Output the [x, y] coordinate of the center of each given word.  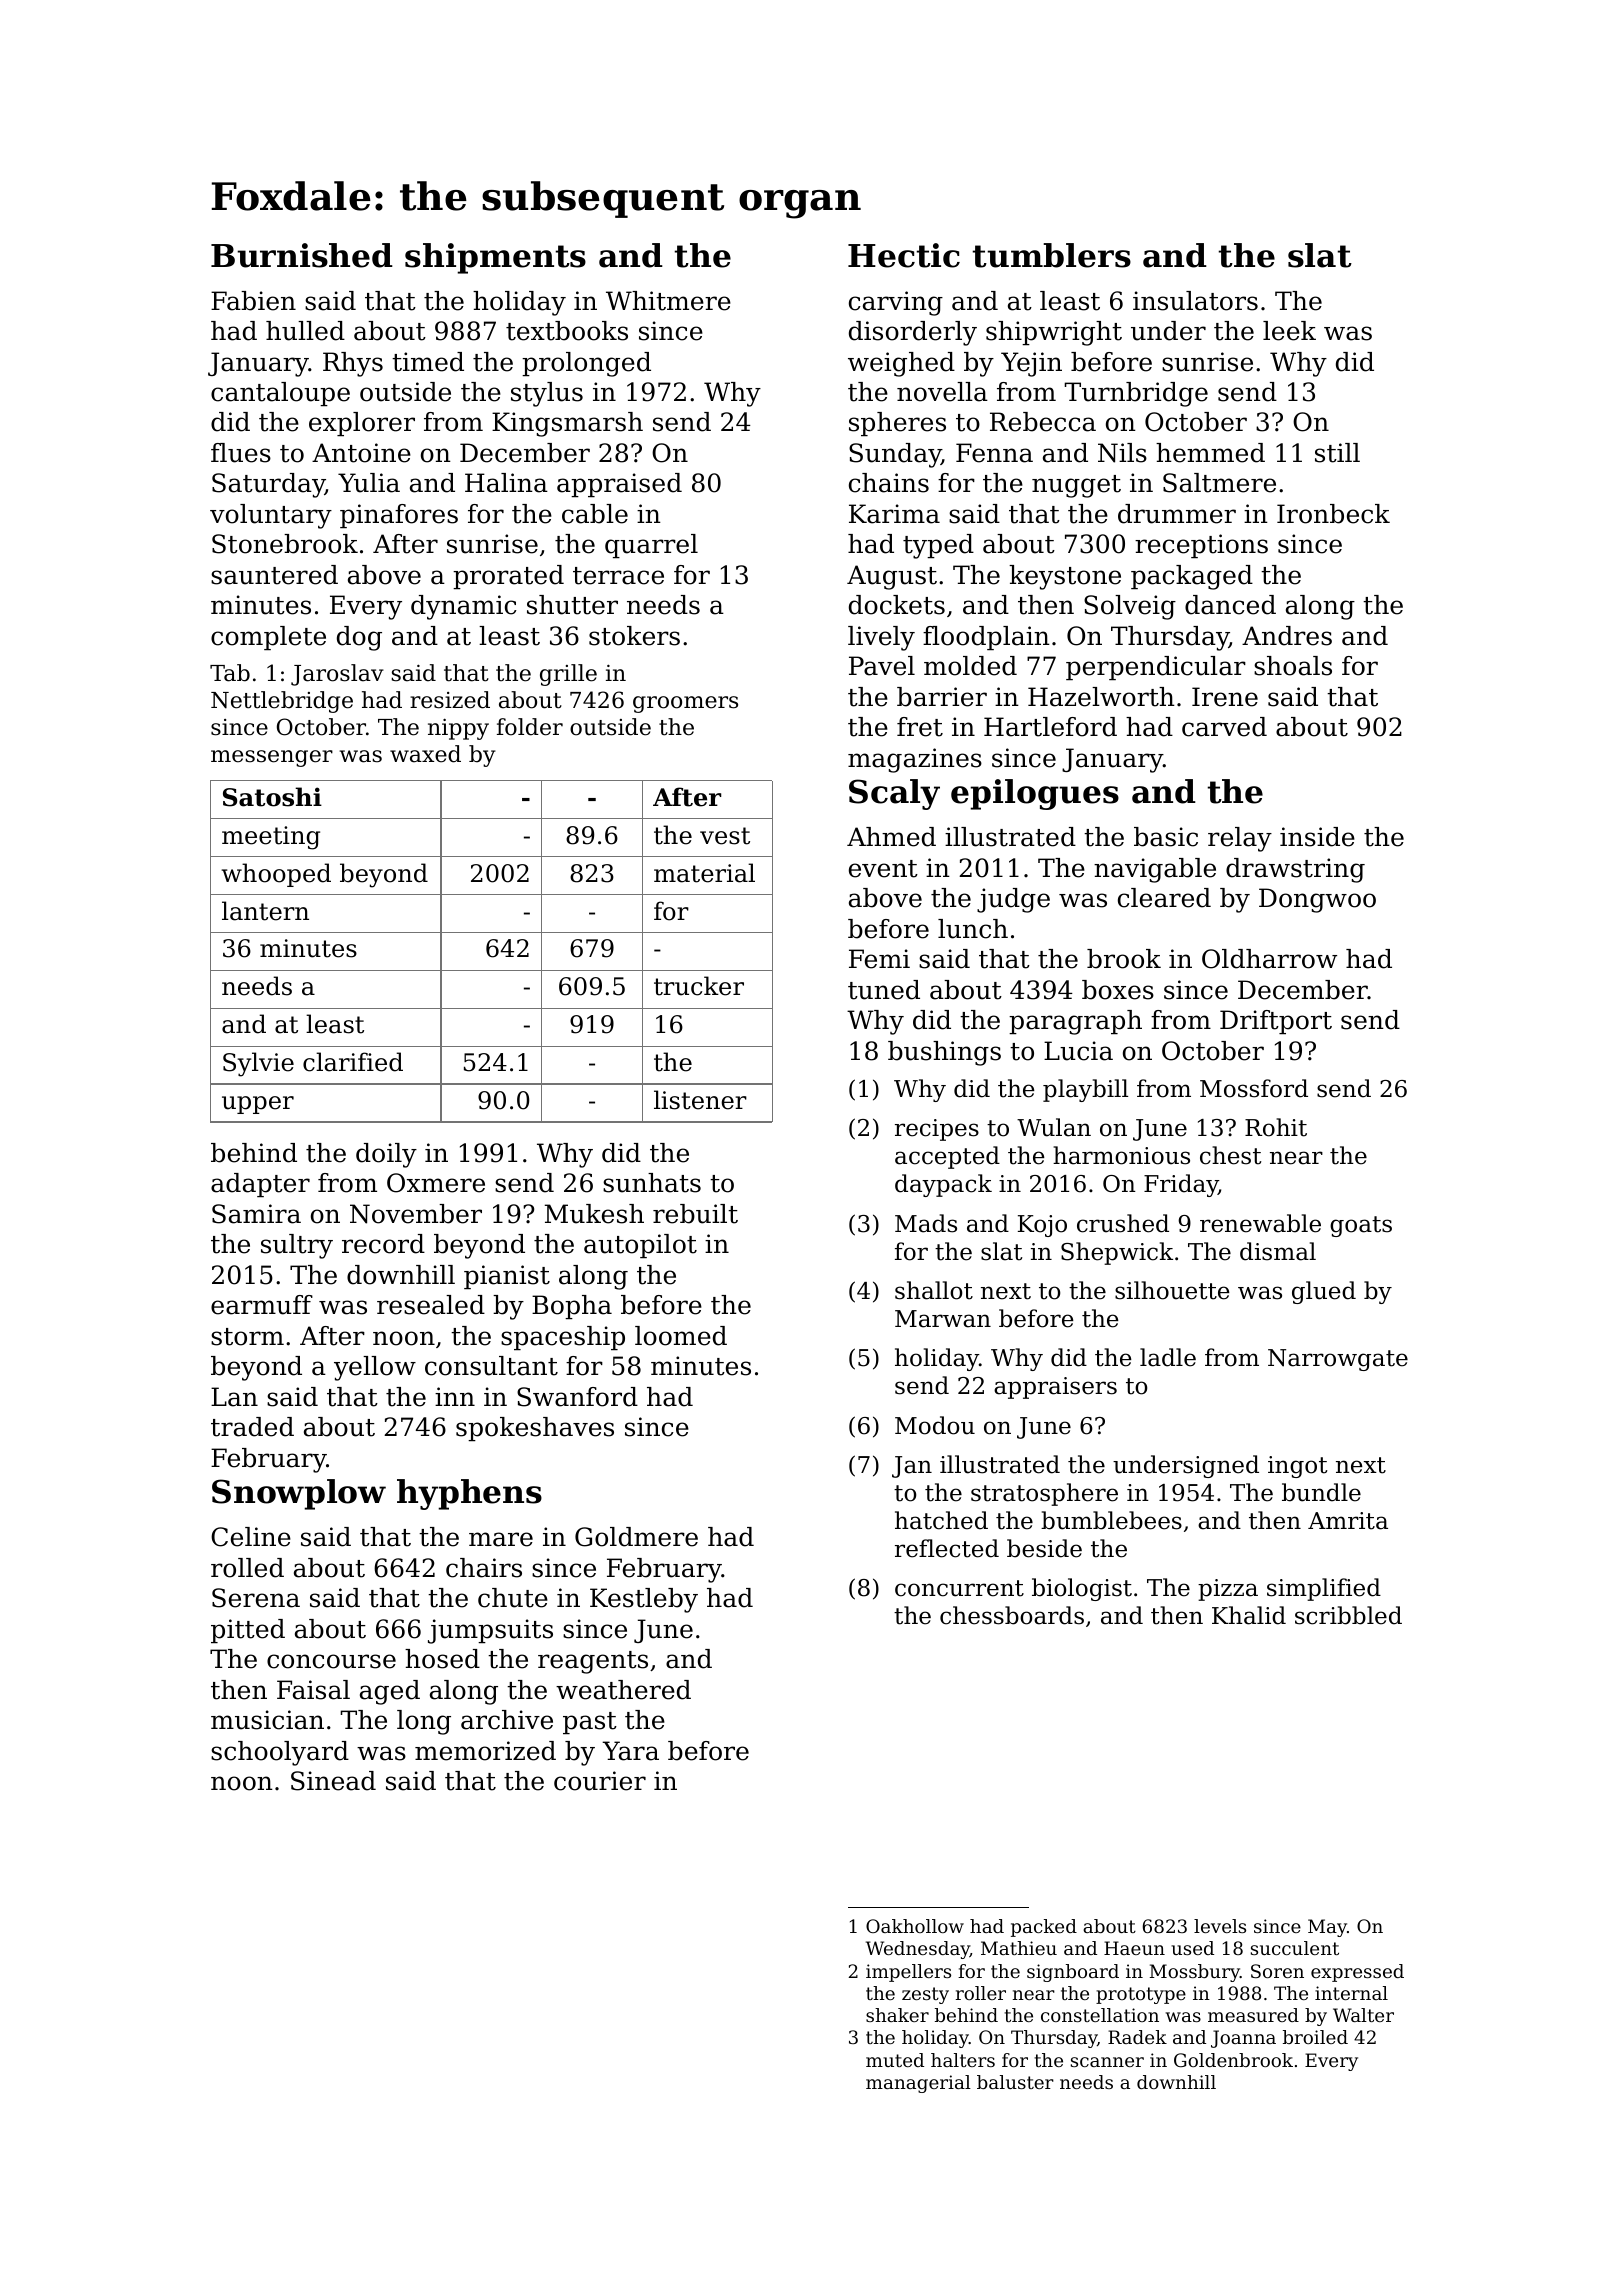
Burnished [302, 255]
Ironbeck [1333, 514]
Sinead [333, 1781]
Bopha [572, 1307]
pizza [1228, 1590]
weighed [901, 364]
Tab [230, 673]
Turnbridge [1136, 394]
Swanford [577, 1397]
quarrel [651, 546]
